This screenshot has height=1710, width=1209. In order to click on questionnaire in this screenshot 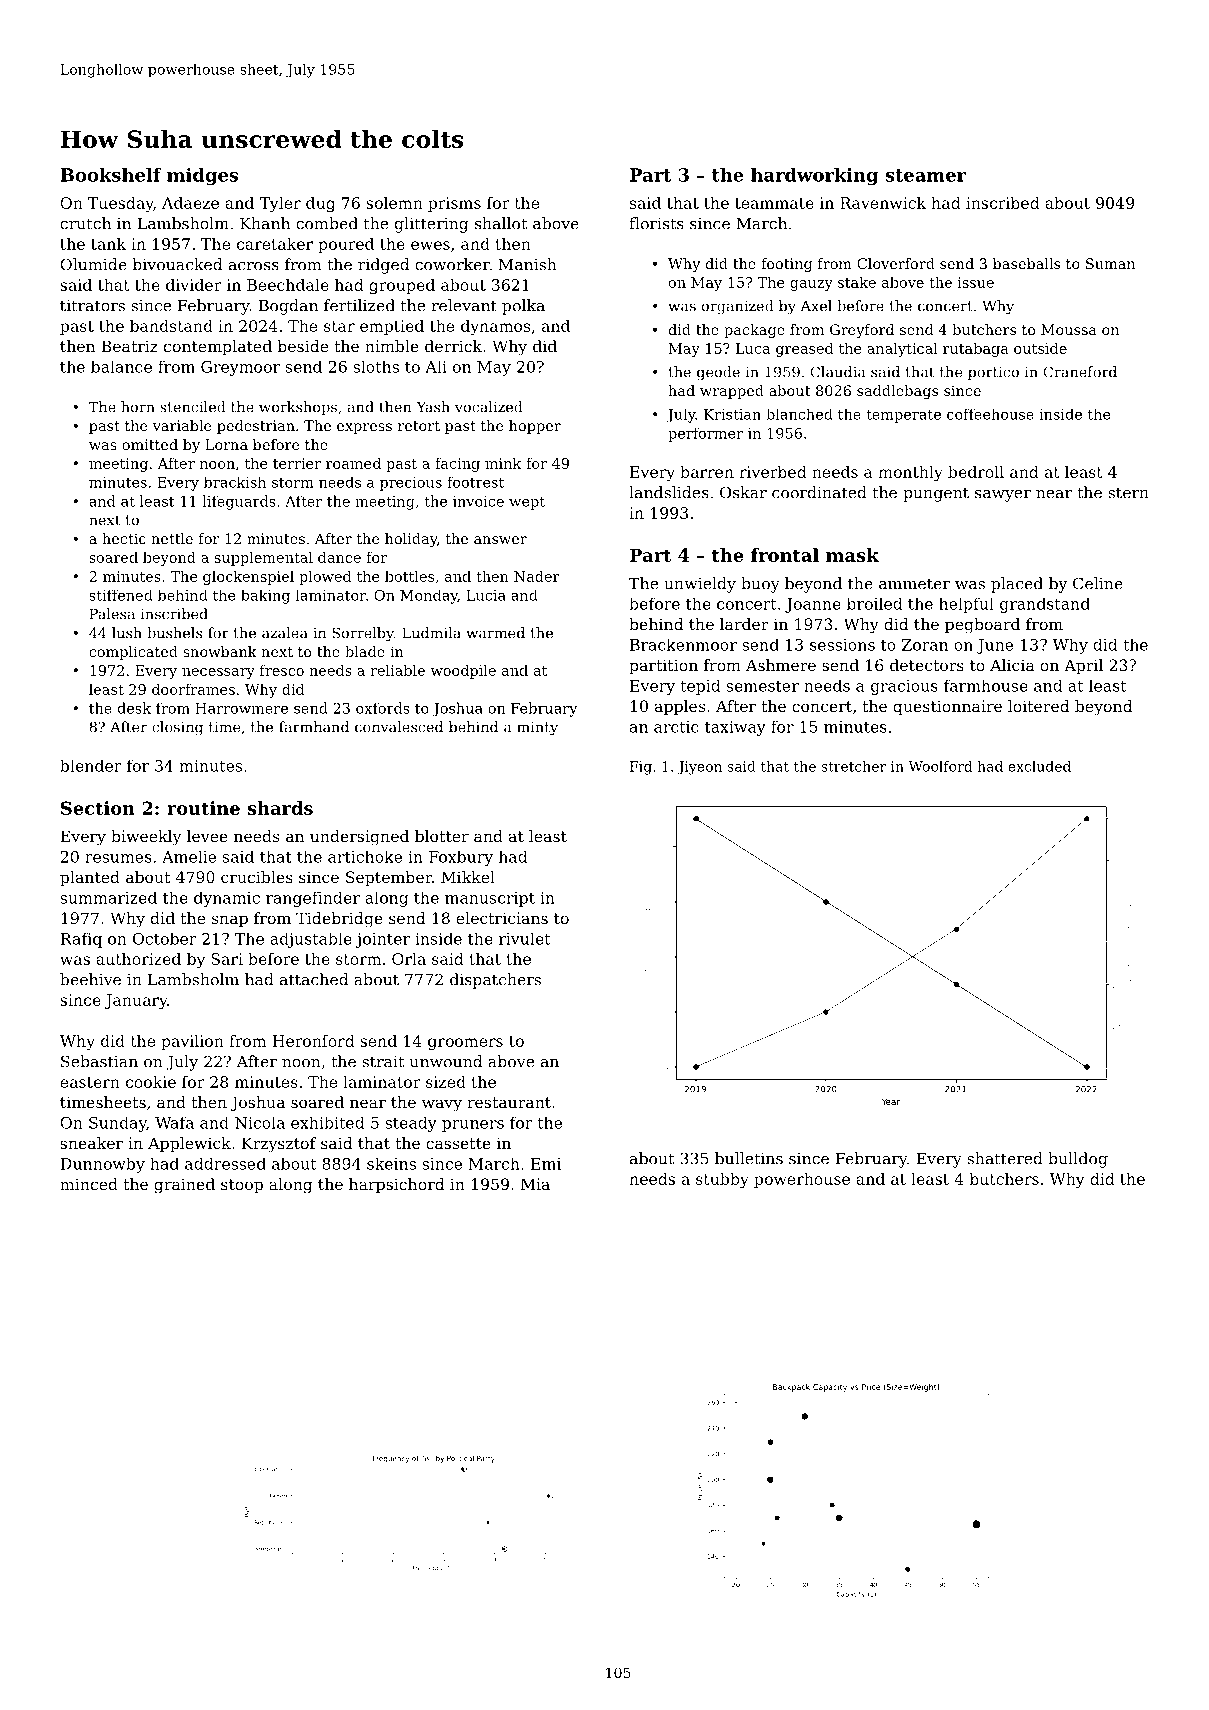, I will do `click(947, 708)`.
